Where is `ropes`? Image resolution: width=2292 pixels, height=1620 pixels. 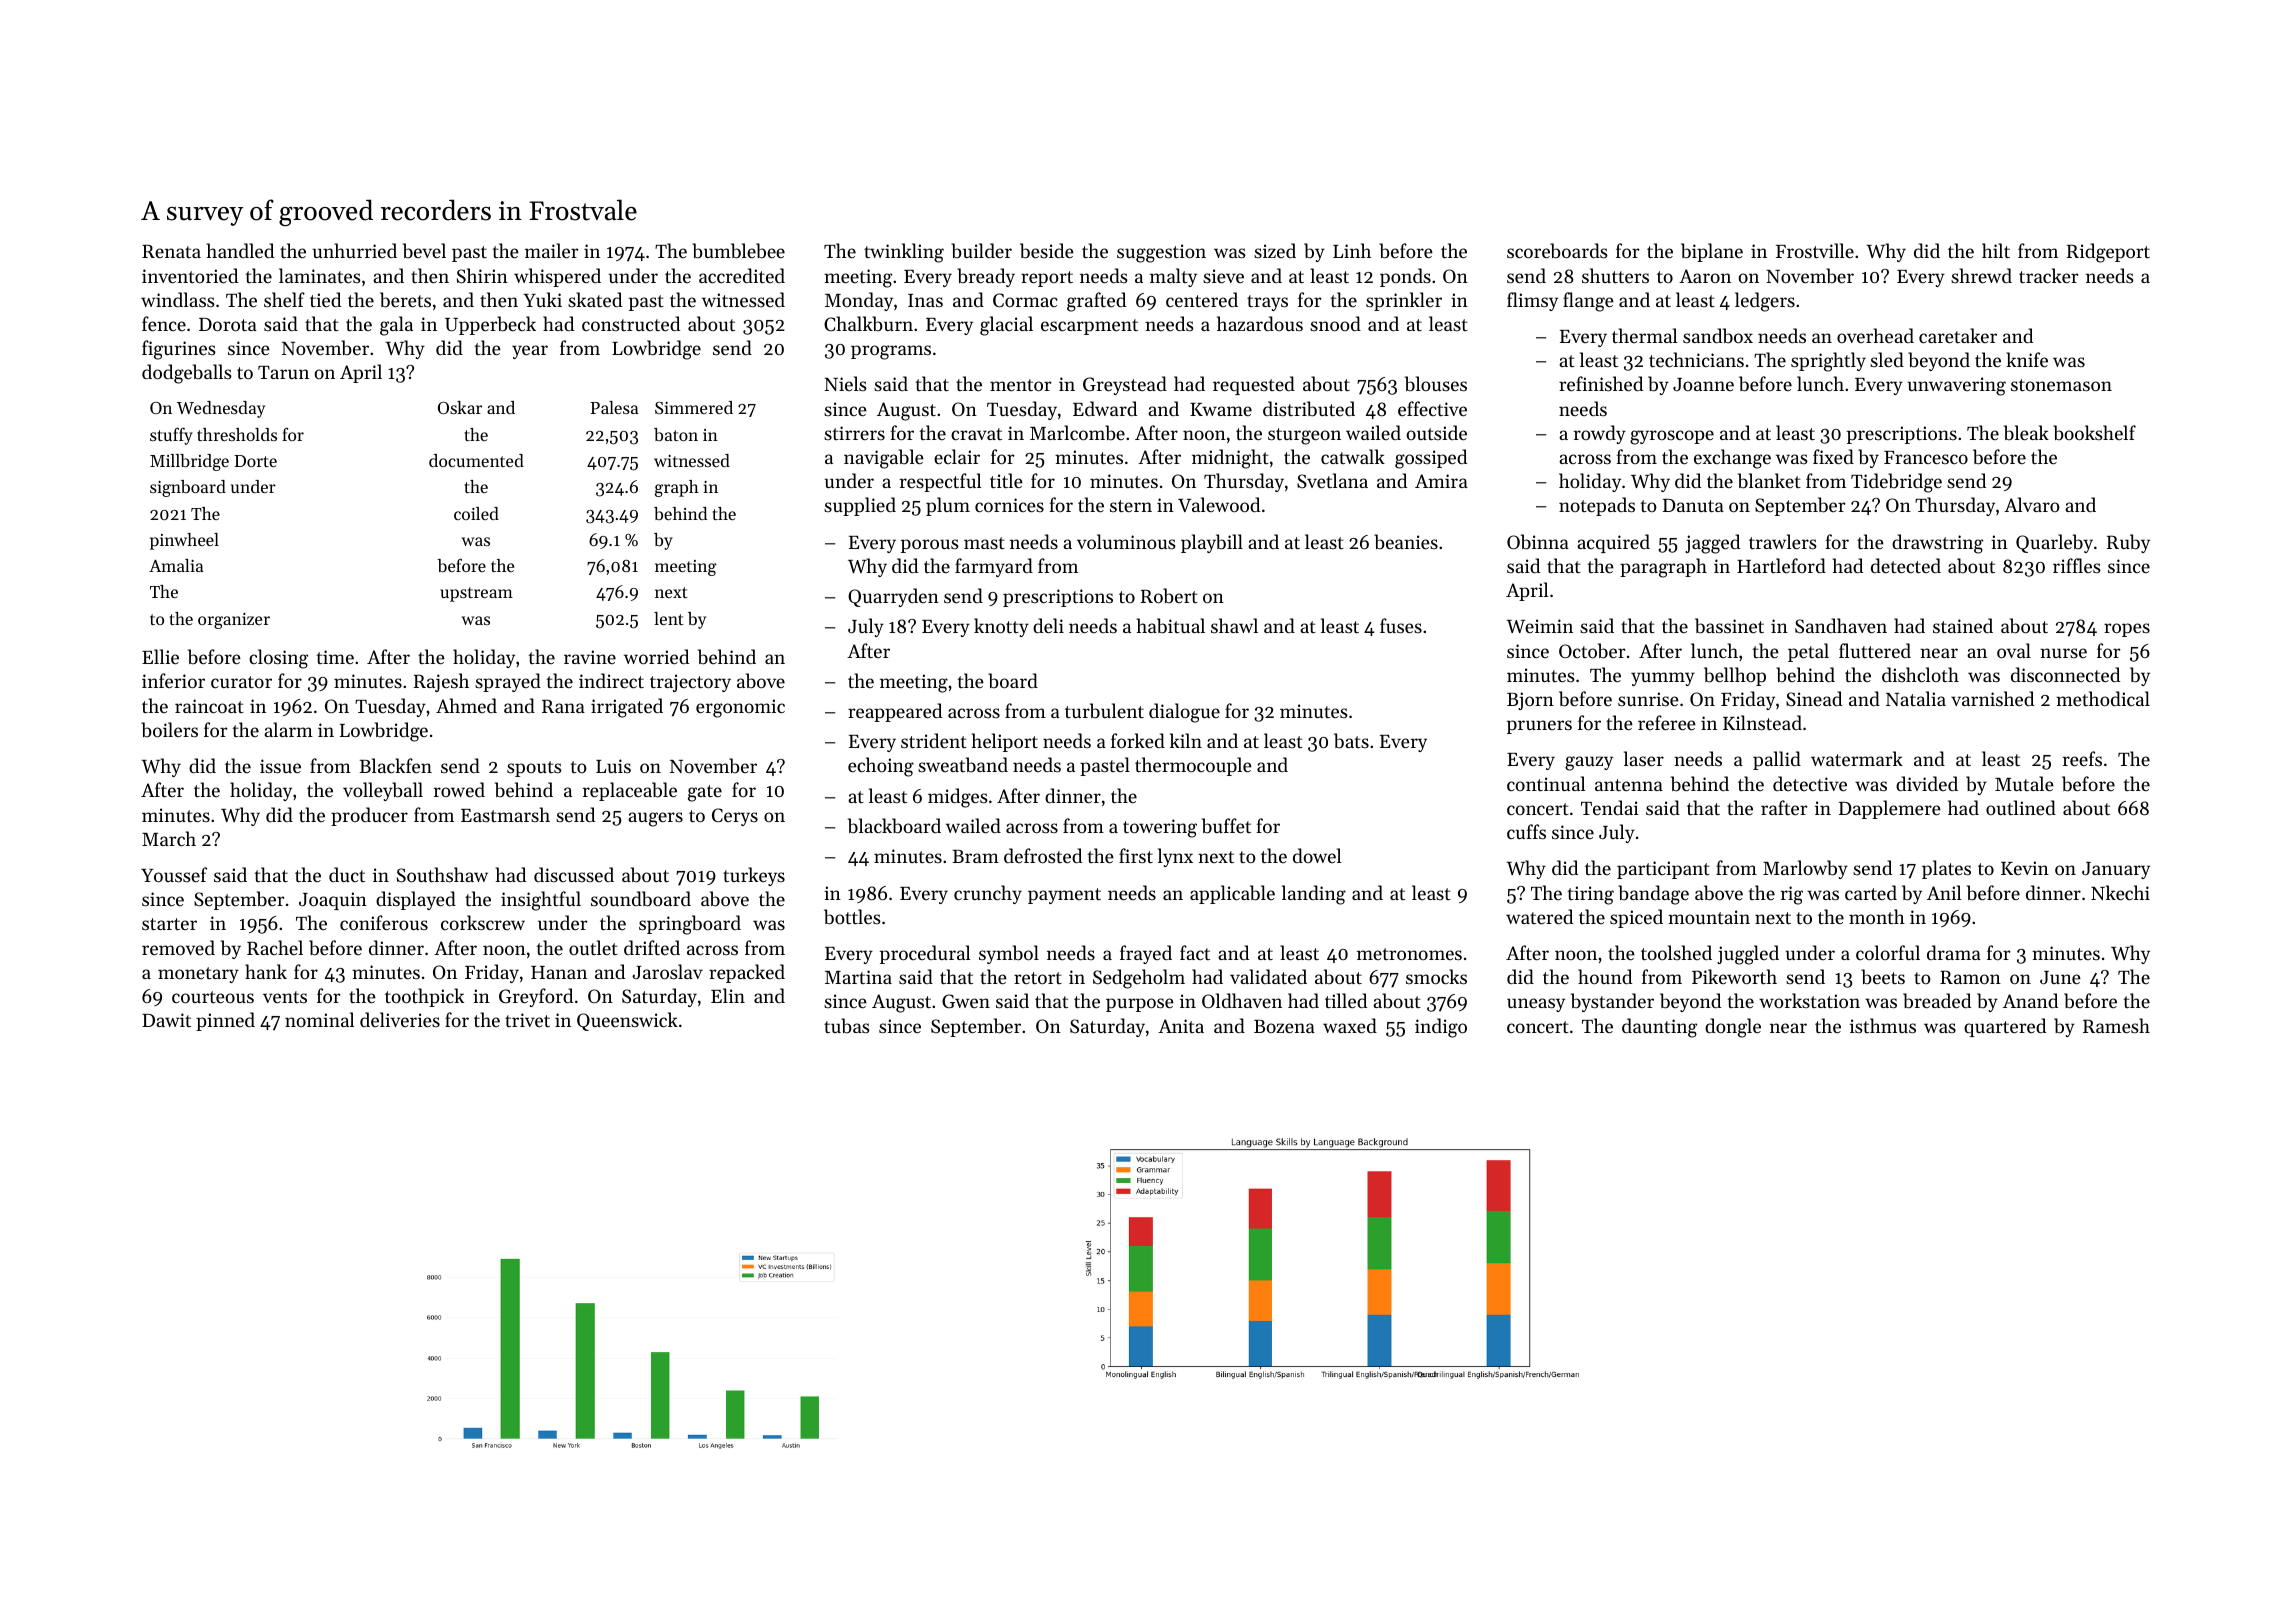
ropes is located at coordinates (2127, 630).
